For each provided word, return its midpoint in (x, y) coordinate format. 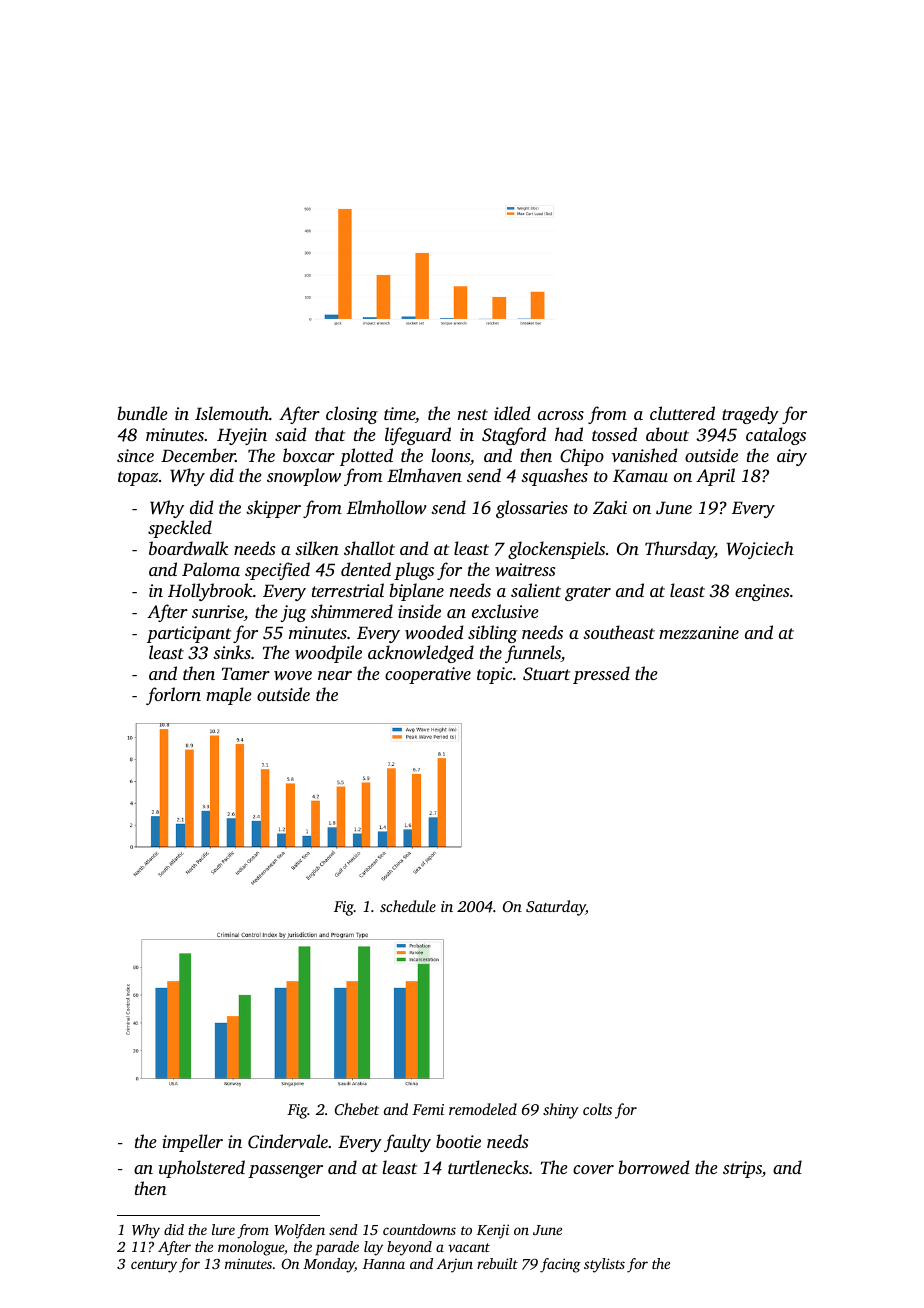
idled (512, 413)
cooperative (428, 675)
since (135, 455)
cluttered (682, 413)
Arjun (455, 1265)
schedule (408, 906)
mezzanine (699, 632)
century (154, 1266)
